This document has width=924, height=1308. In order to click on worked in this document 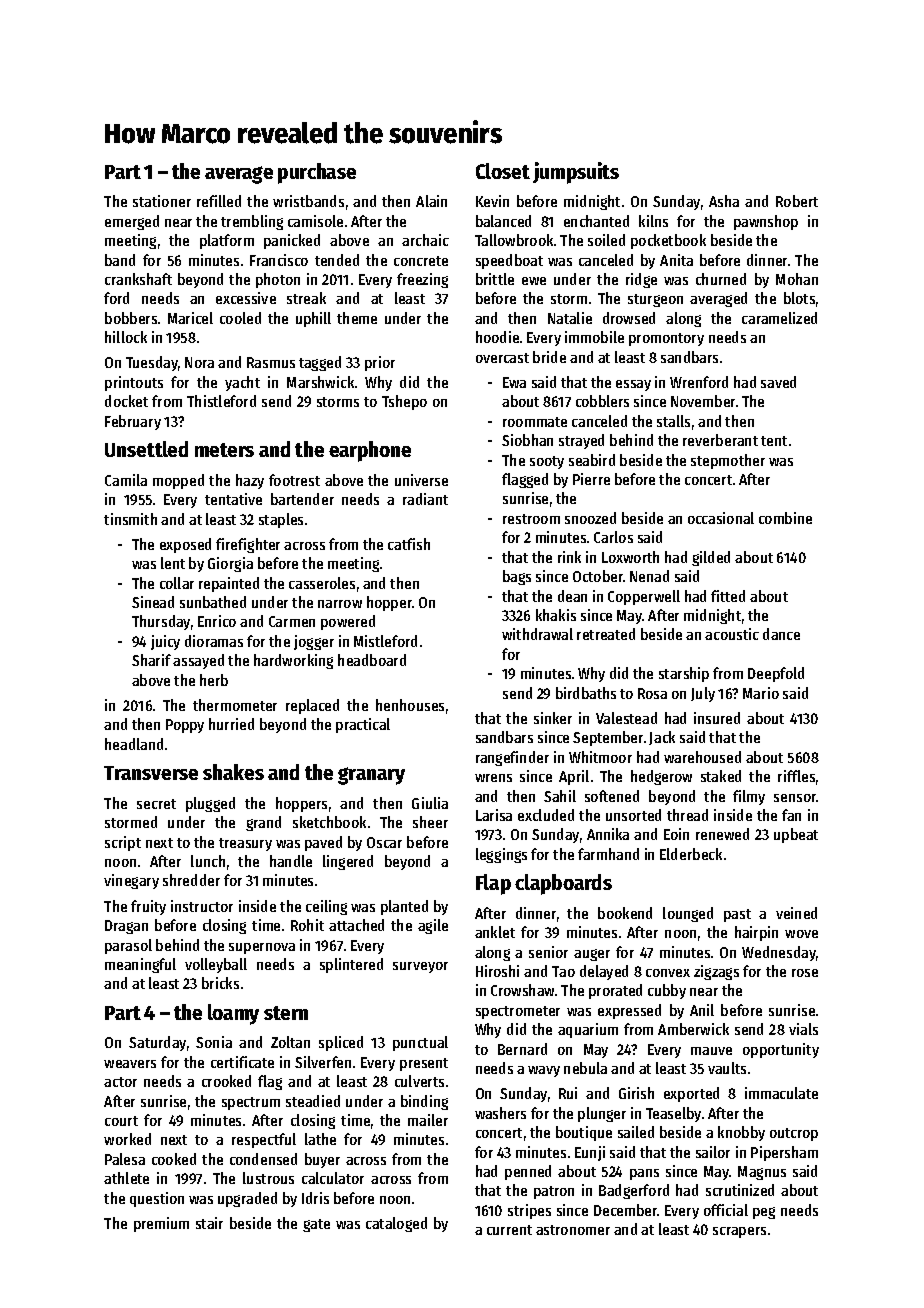, I will do `click(127, 1139)`.
